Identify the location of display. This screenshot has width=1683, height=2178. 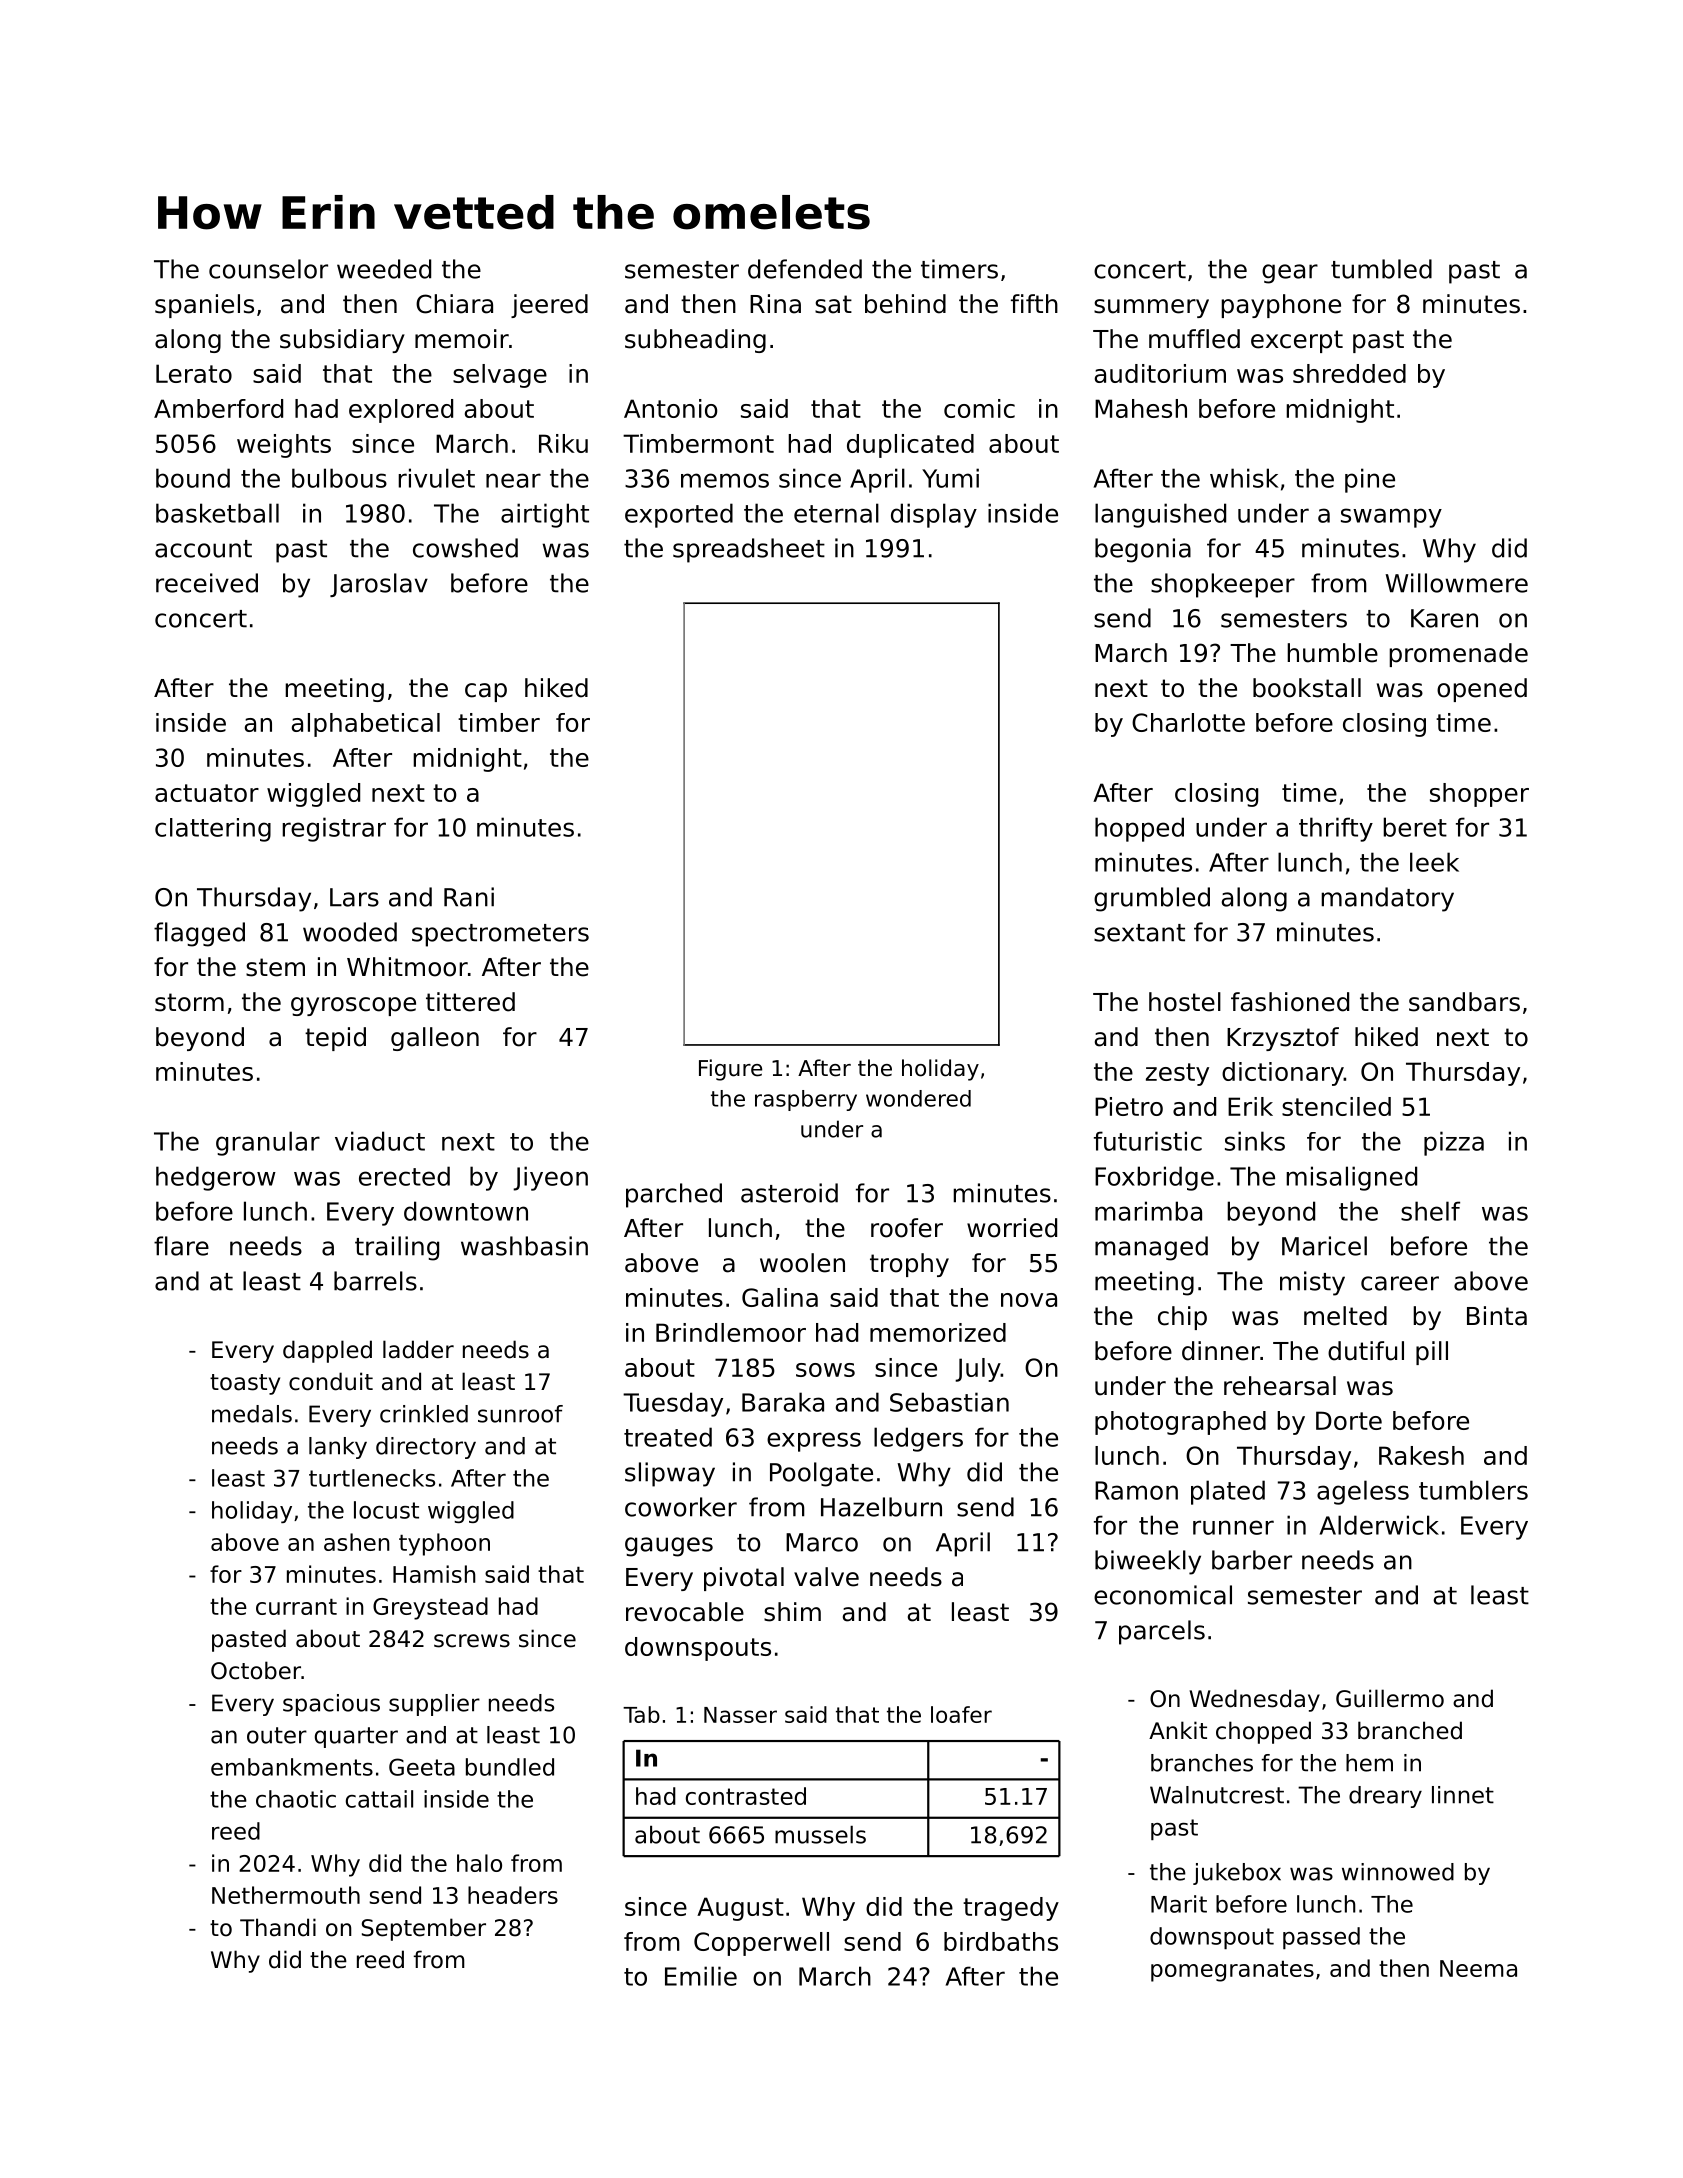
(934, 515).
